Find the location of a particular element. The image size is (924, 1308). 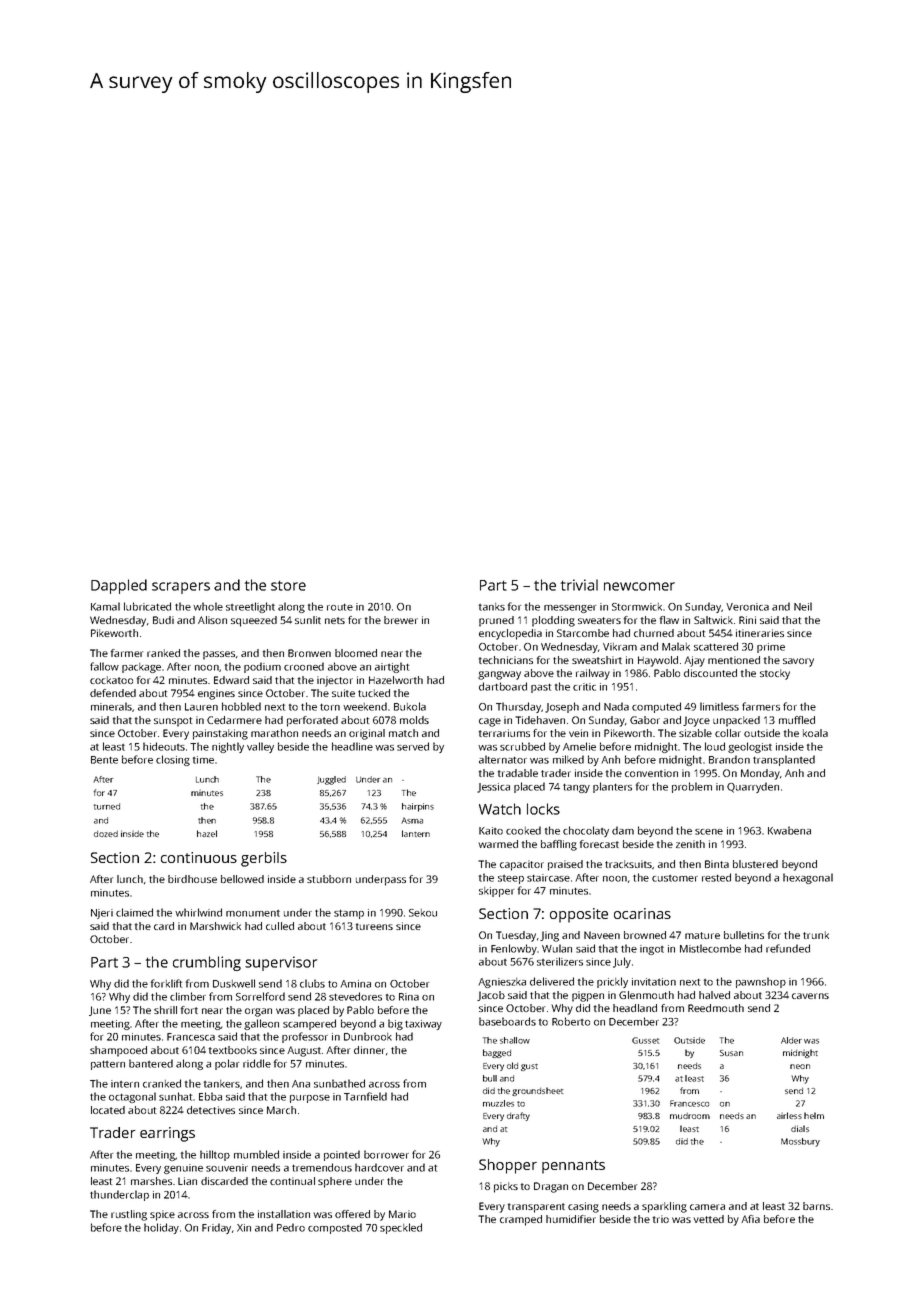

dozed is located at coordinates (106, 834).
